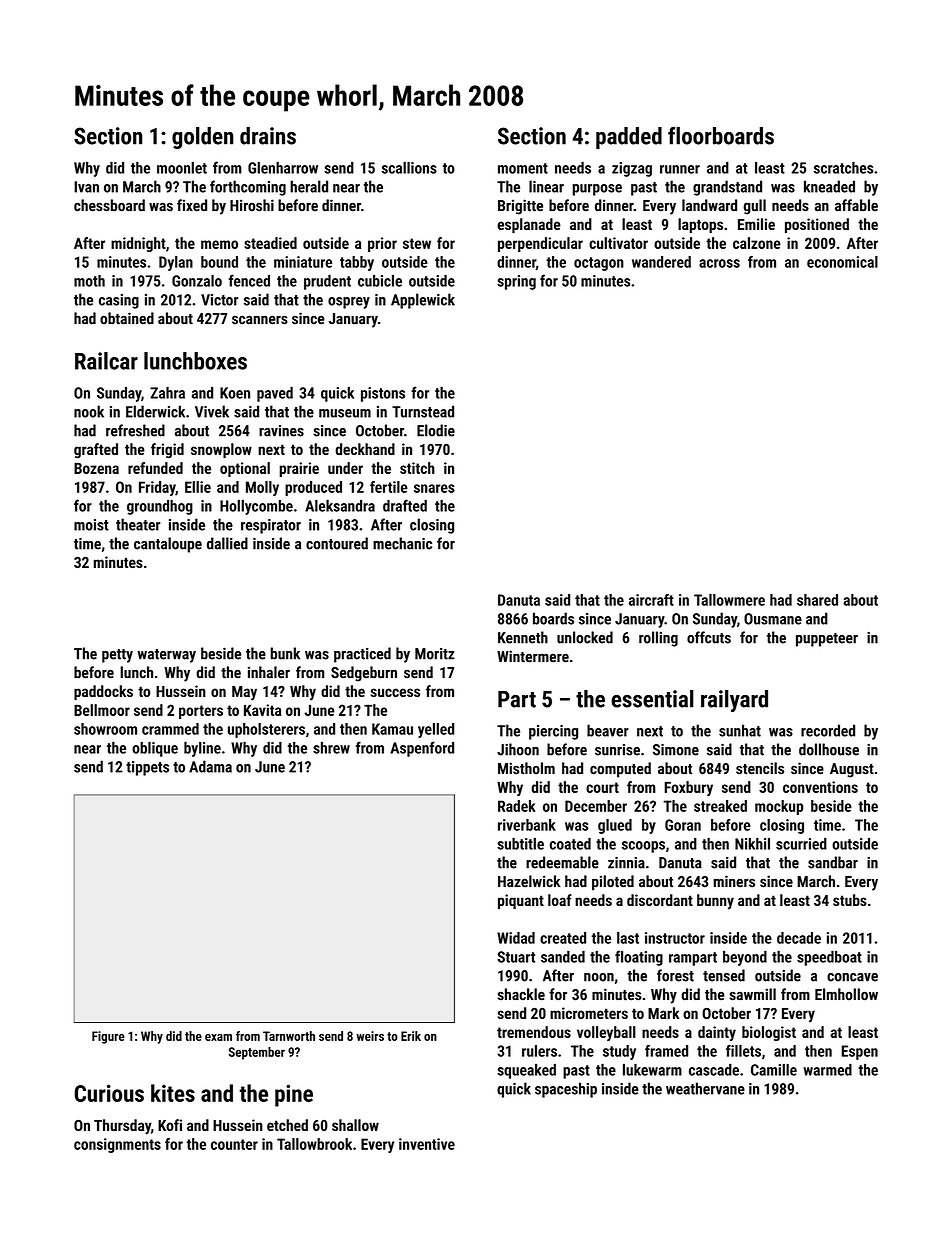 This screenshot has width=952, height=1233. What do you see at coordinates (108, 1037) in the screenshot?
I see `Figure` at bounding box center [108, 1037].
